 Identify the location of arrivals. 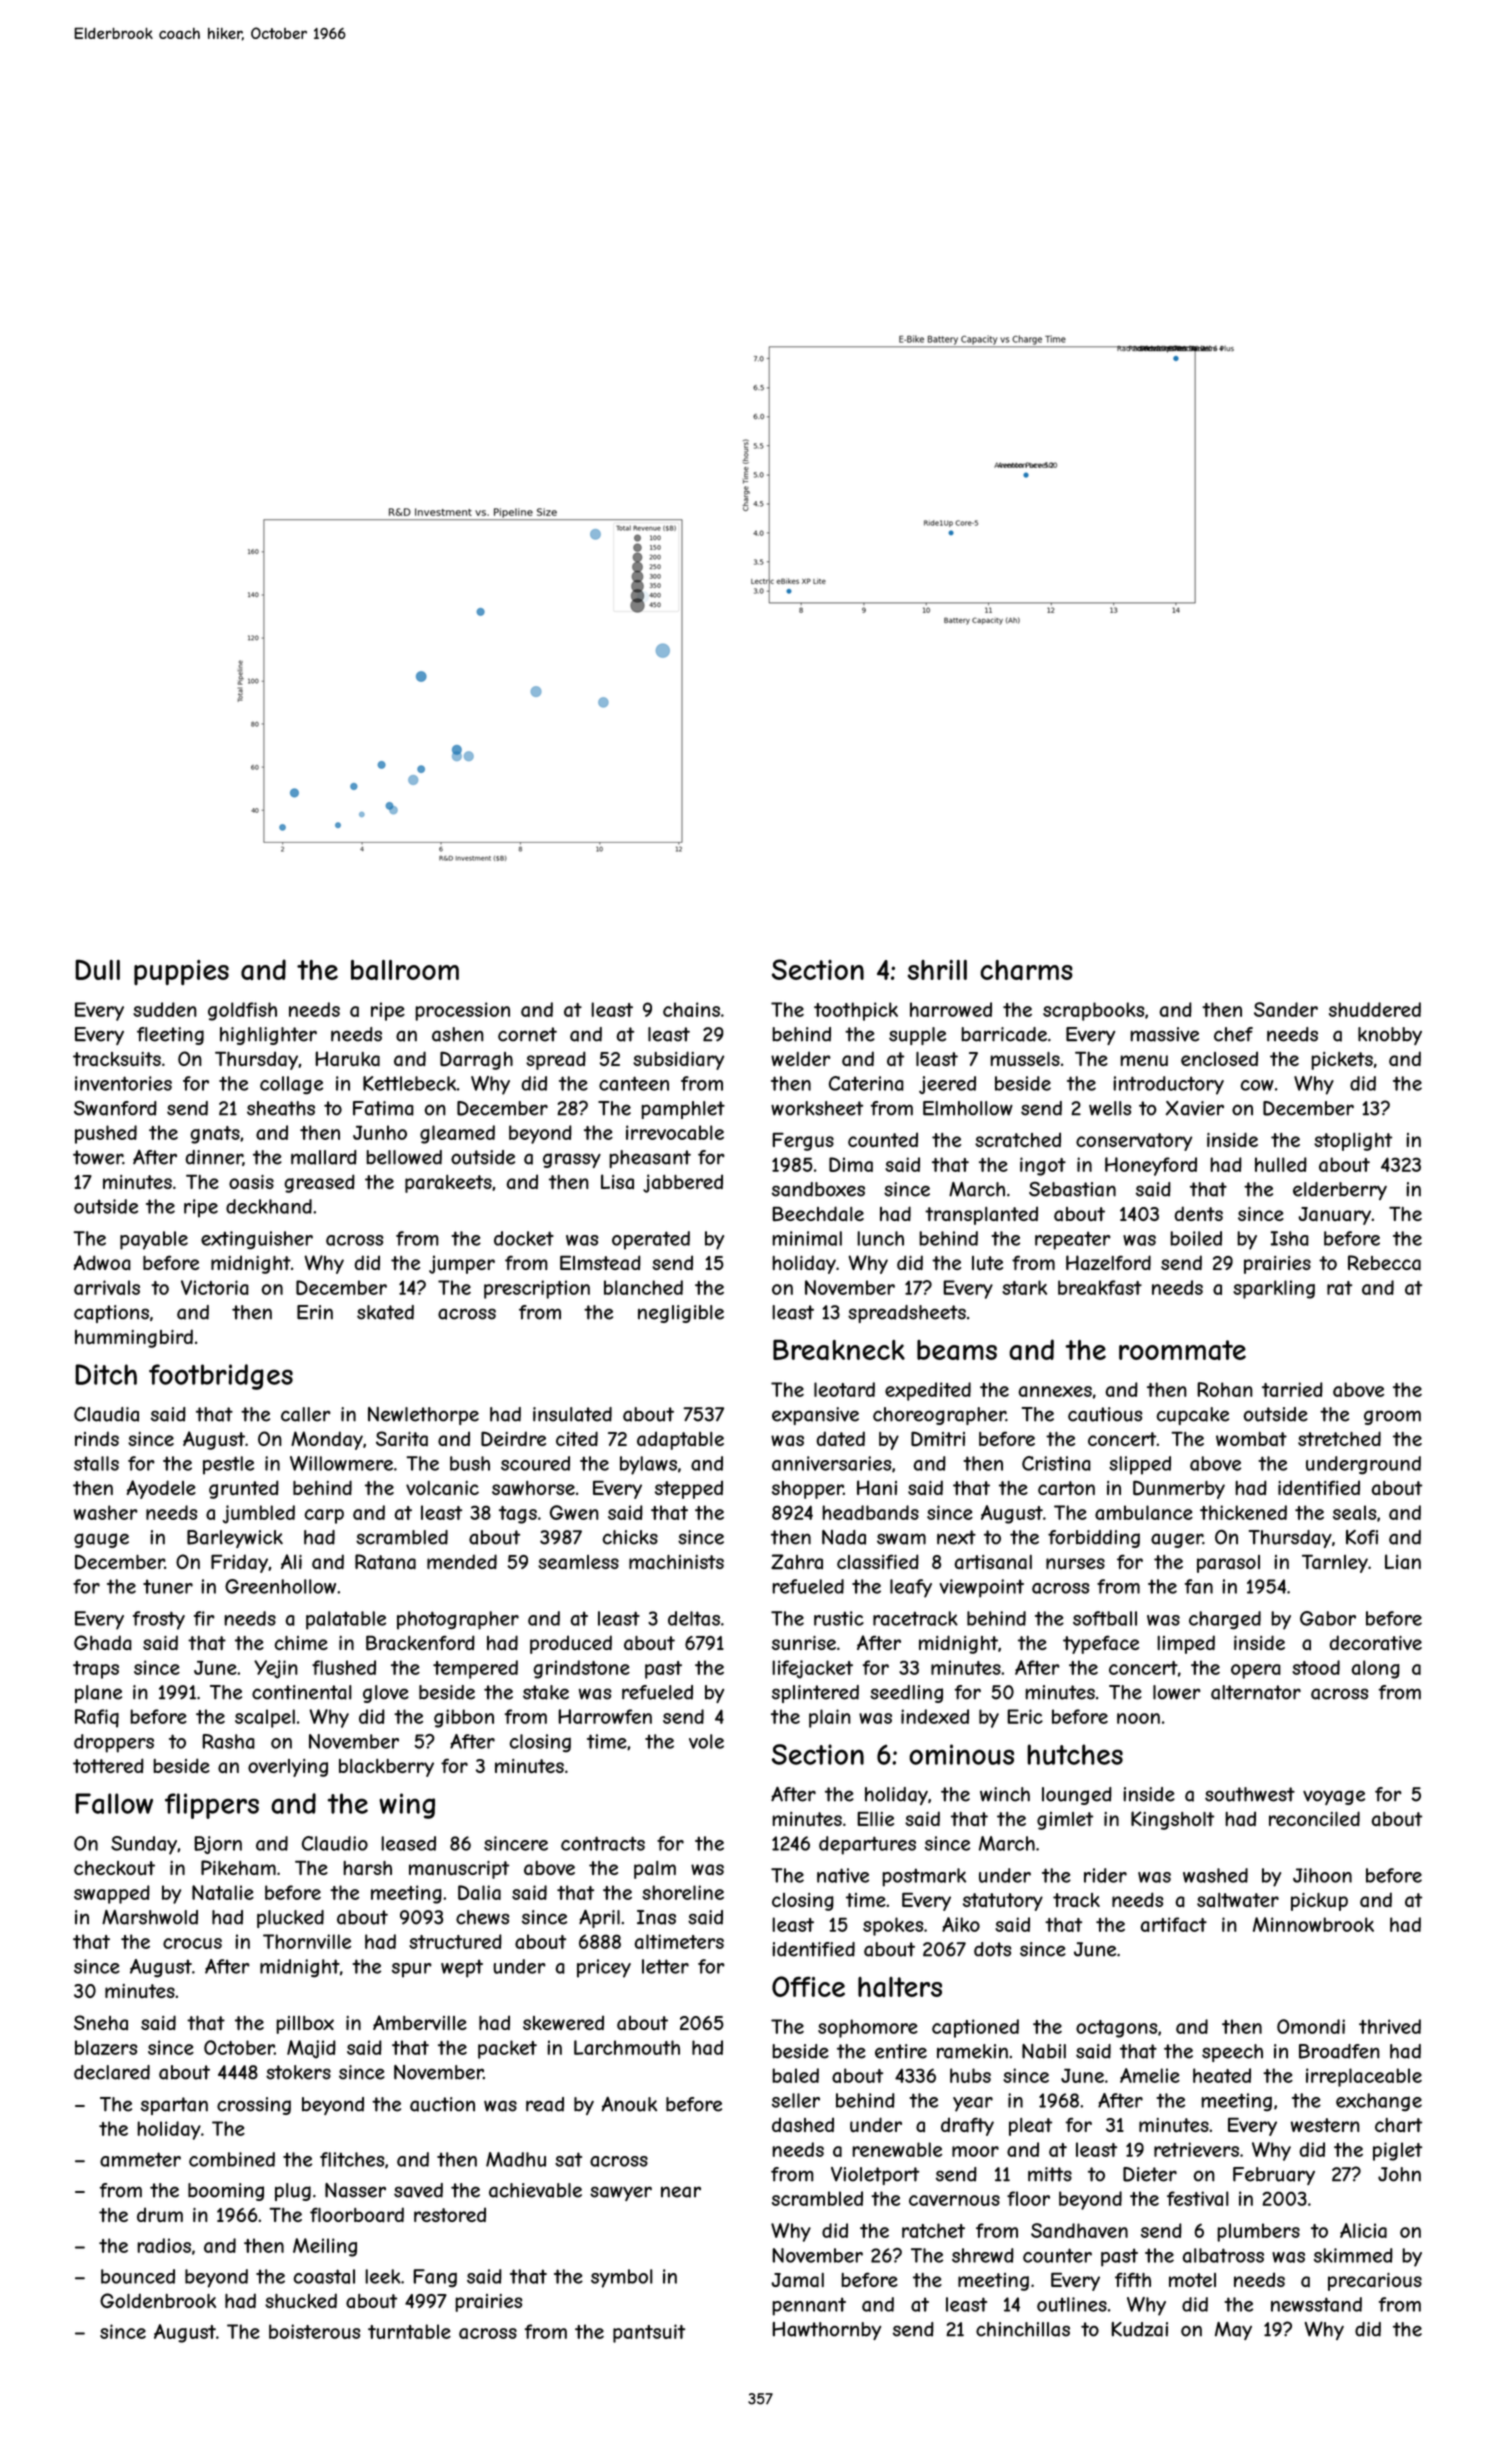
(107, 1287).
